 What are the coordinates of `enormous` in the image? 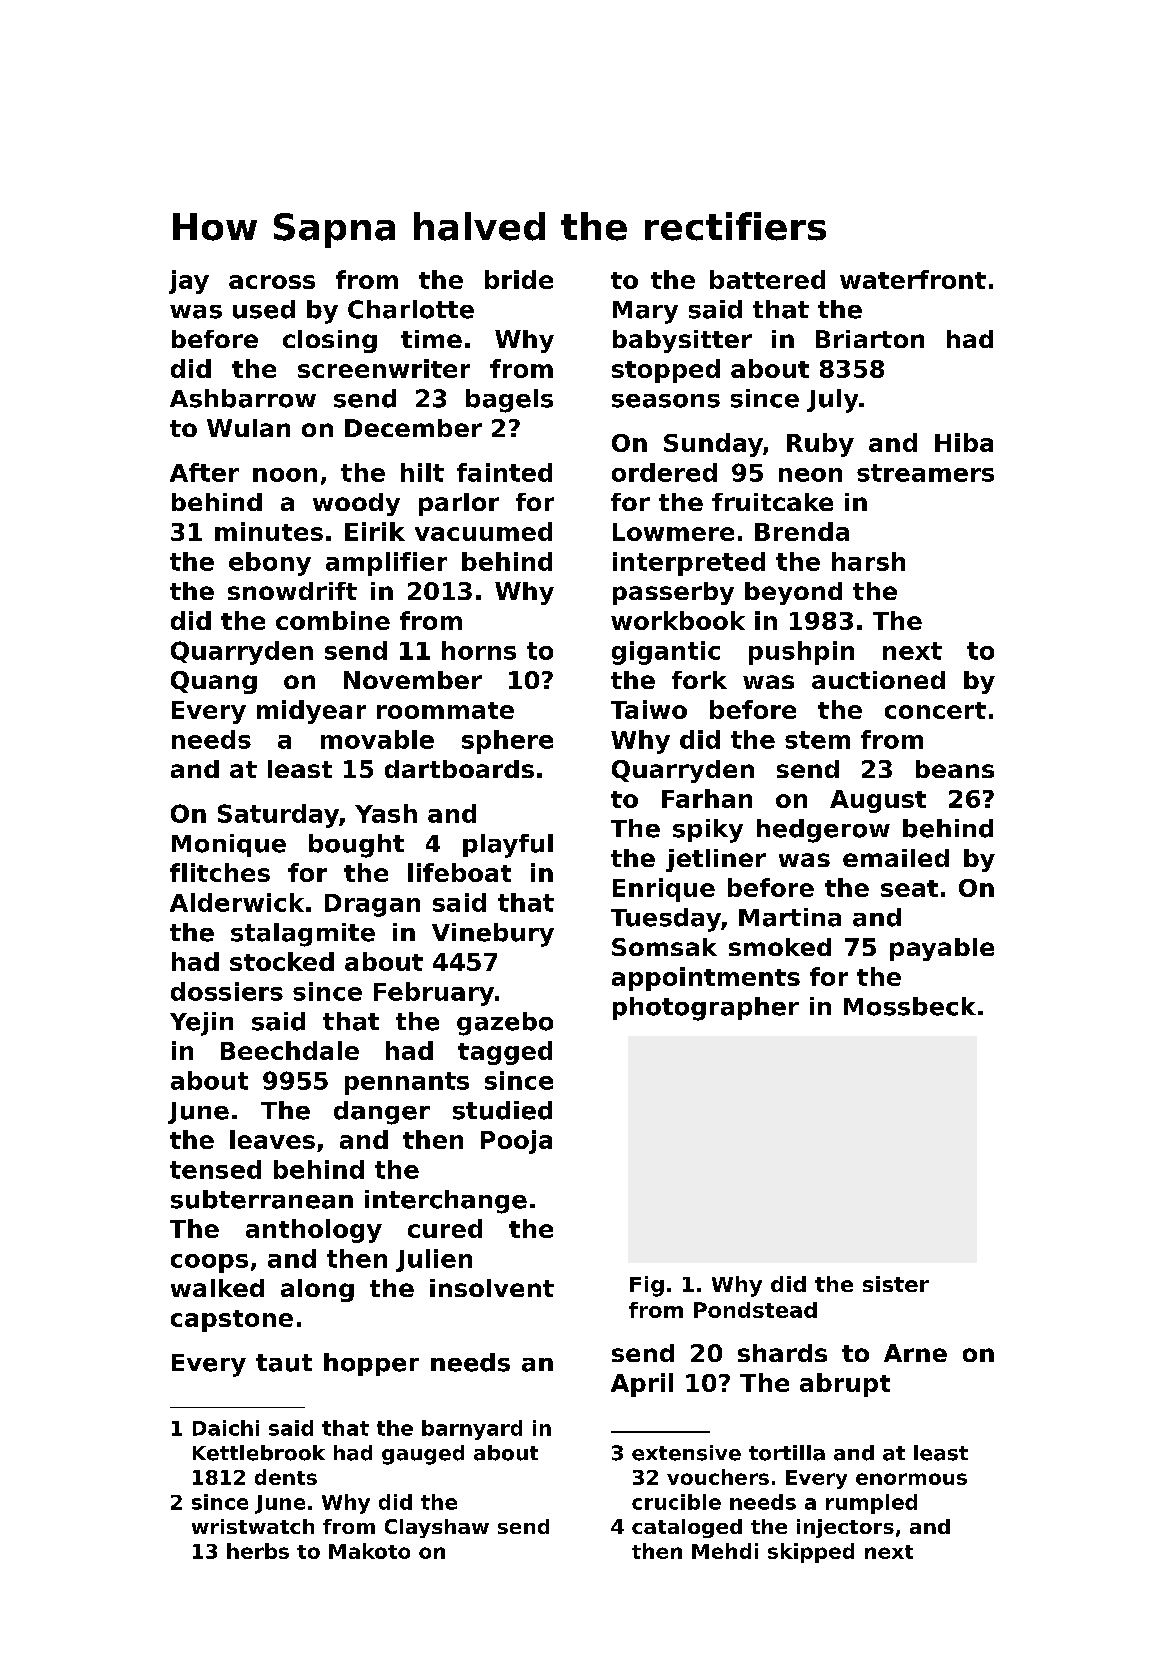 It's located at (911, 1479).
